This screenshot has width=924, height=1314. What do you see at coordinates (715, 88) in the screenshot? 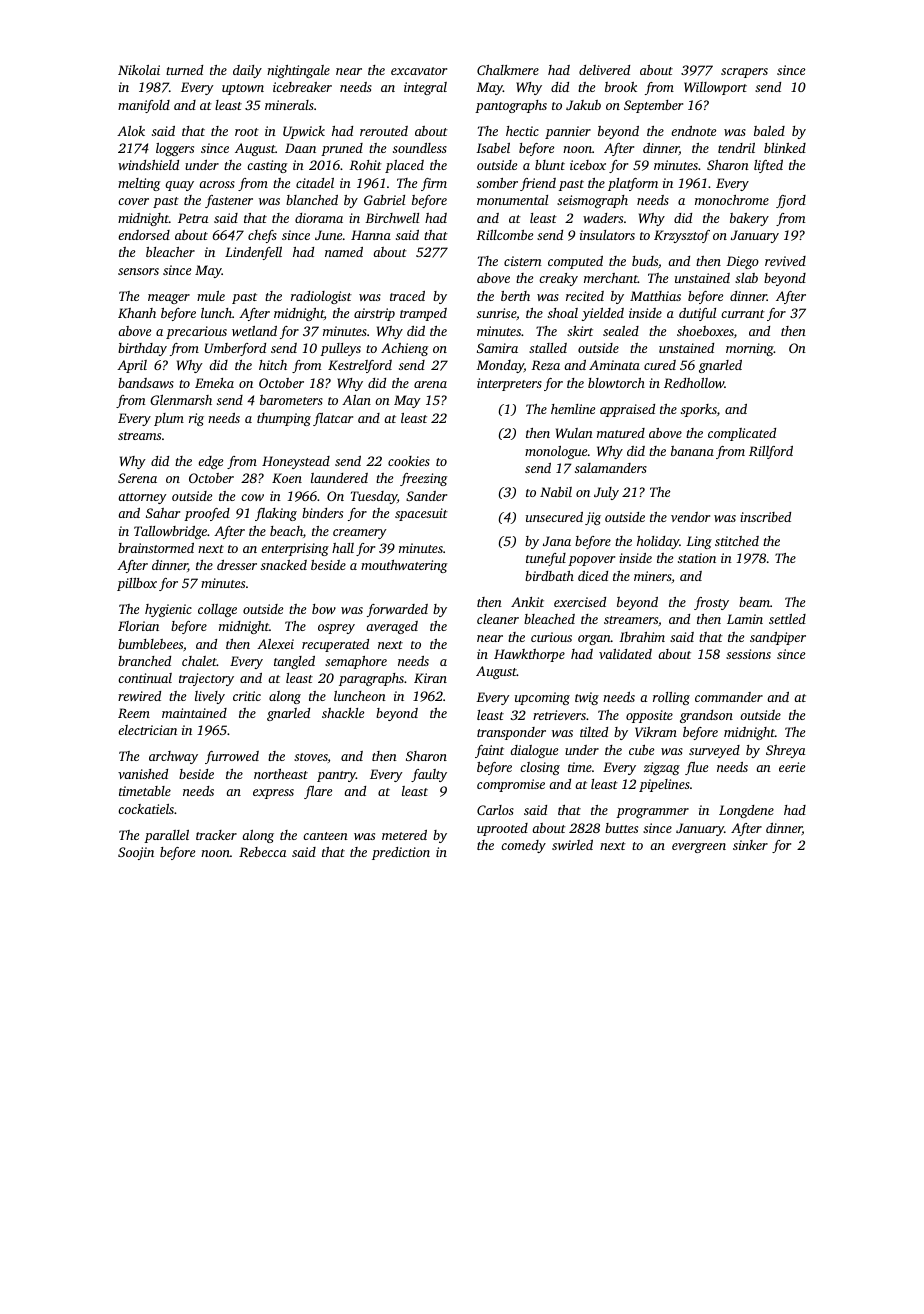
I see `Willowport` at bounding box center [715, 88].
